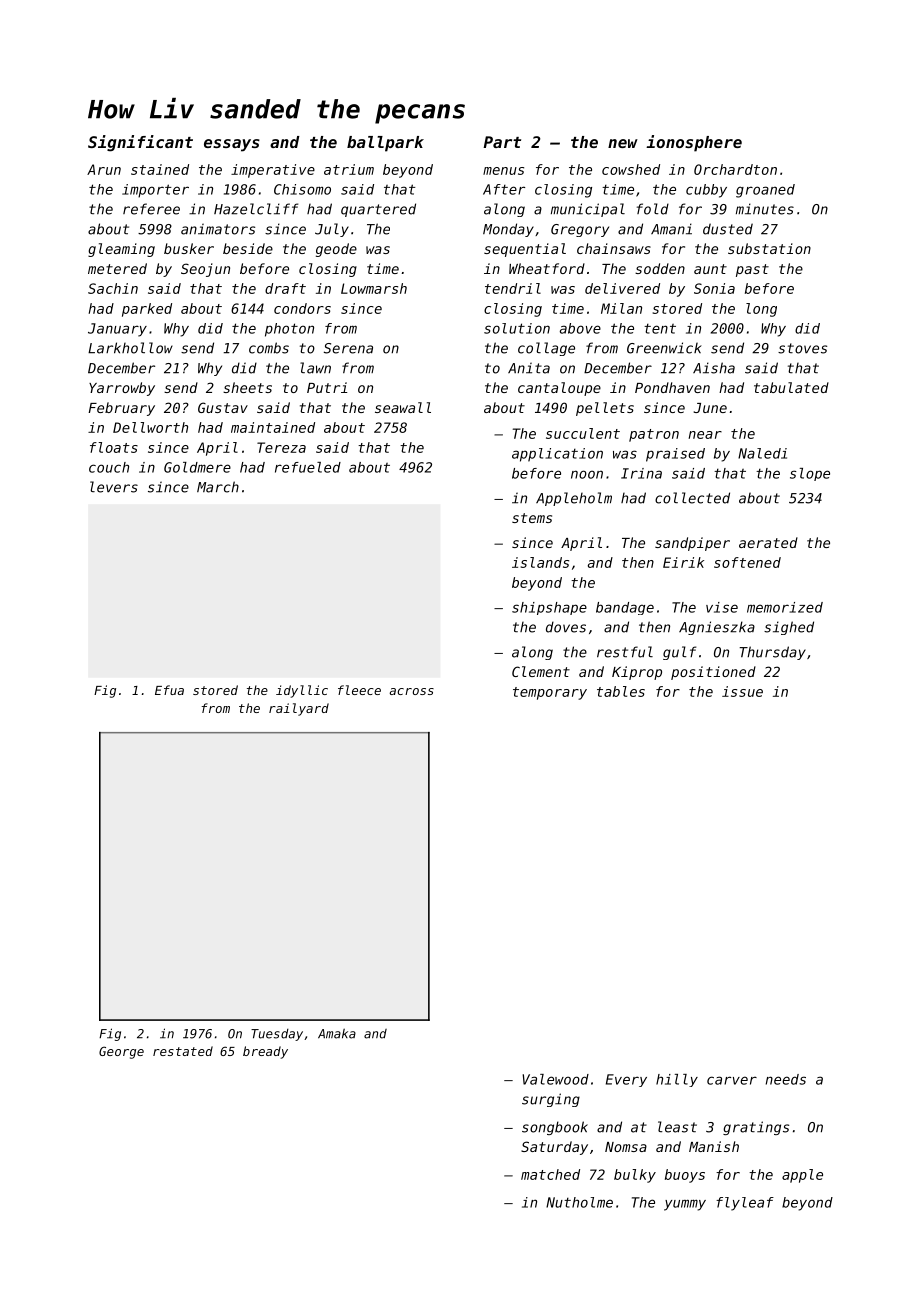 This screenshot has width=924, height=1308. I want to click on George, so click(121, 1052).
